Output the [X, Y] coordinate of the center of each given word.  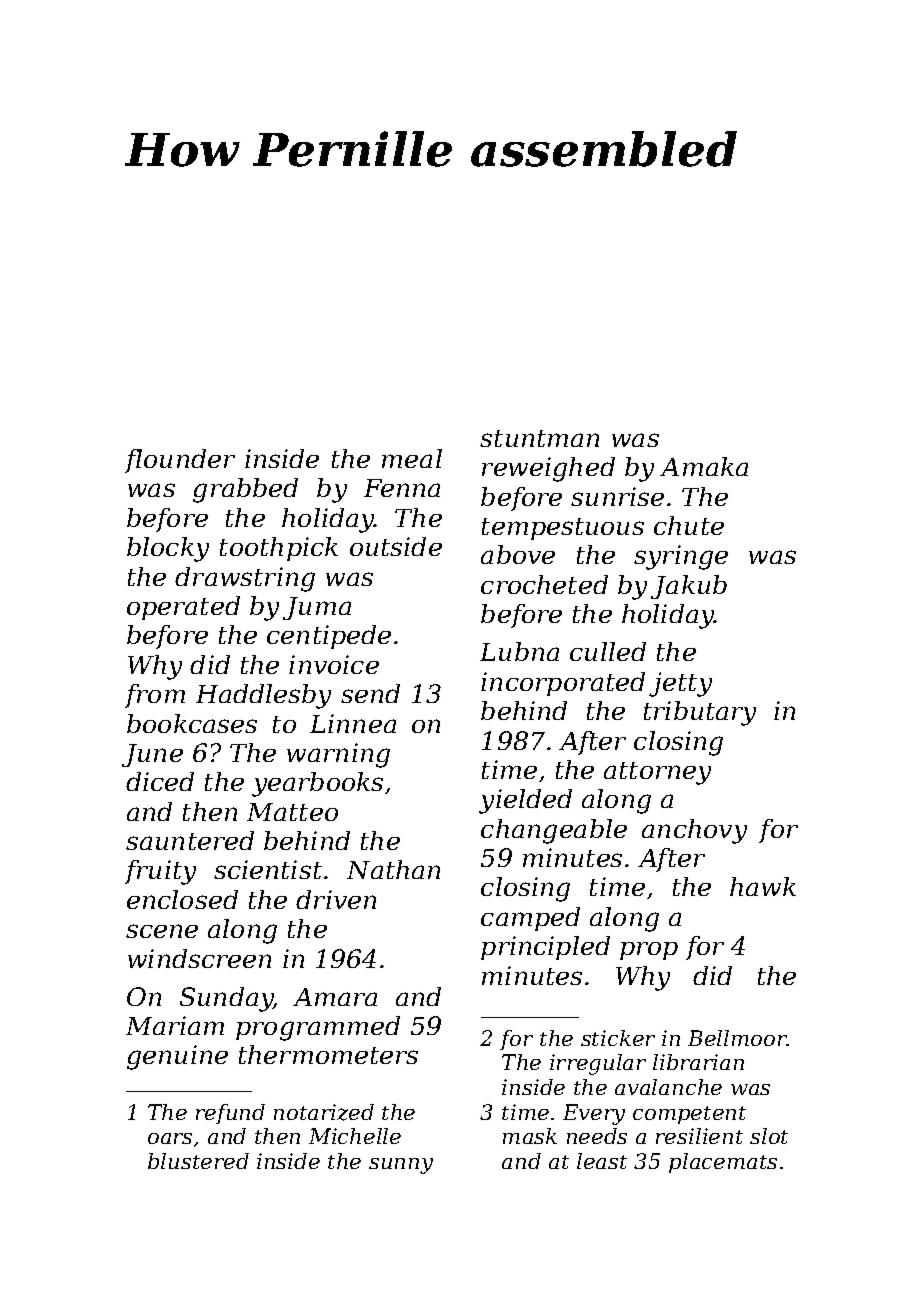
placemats [723, 1163]
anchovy [694, 831]
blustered [198, 1161]
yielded [525, 801]
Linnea [353, 723]
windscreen [199, 958]
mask [530, 1136]
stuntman [539, 438]
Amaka [704, 466]
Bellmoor [737, 1038]
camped [530, 919]
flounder [180, 461]
